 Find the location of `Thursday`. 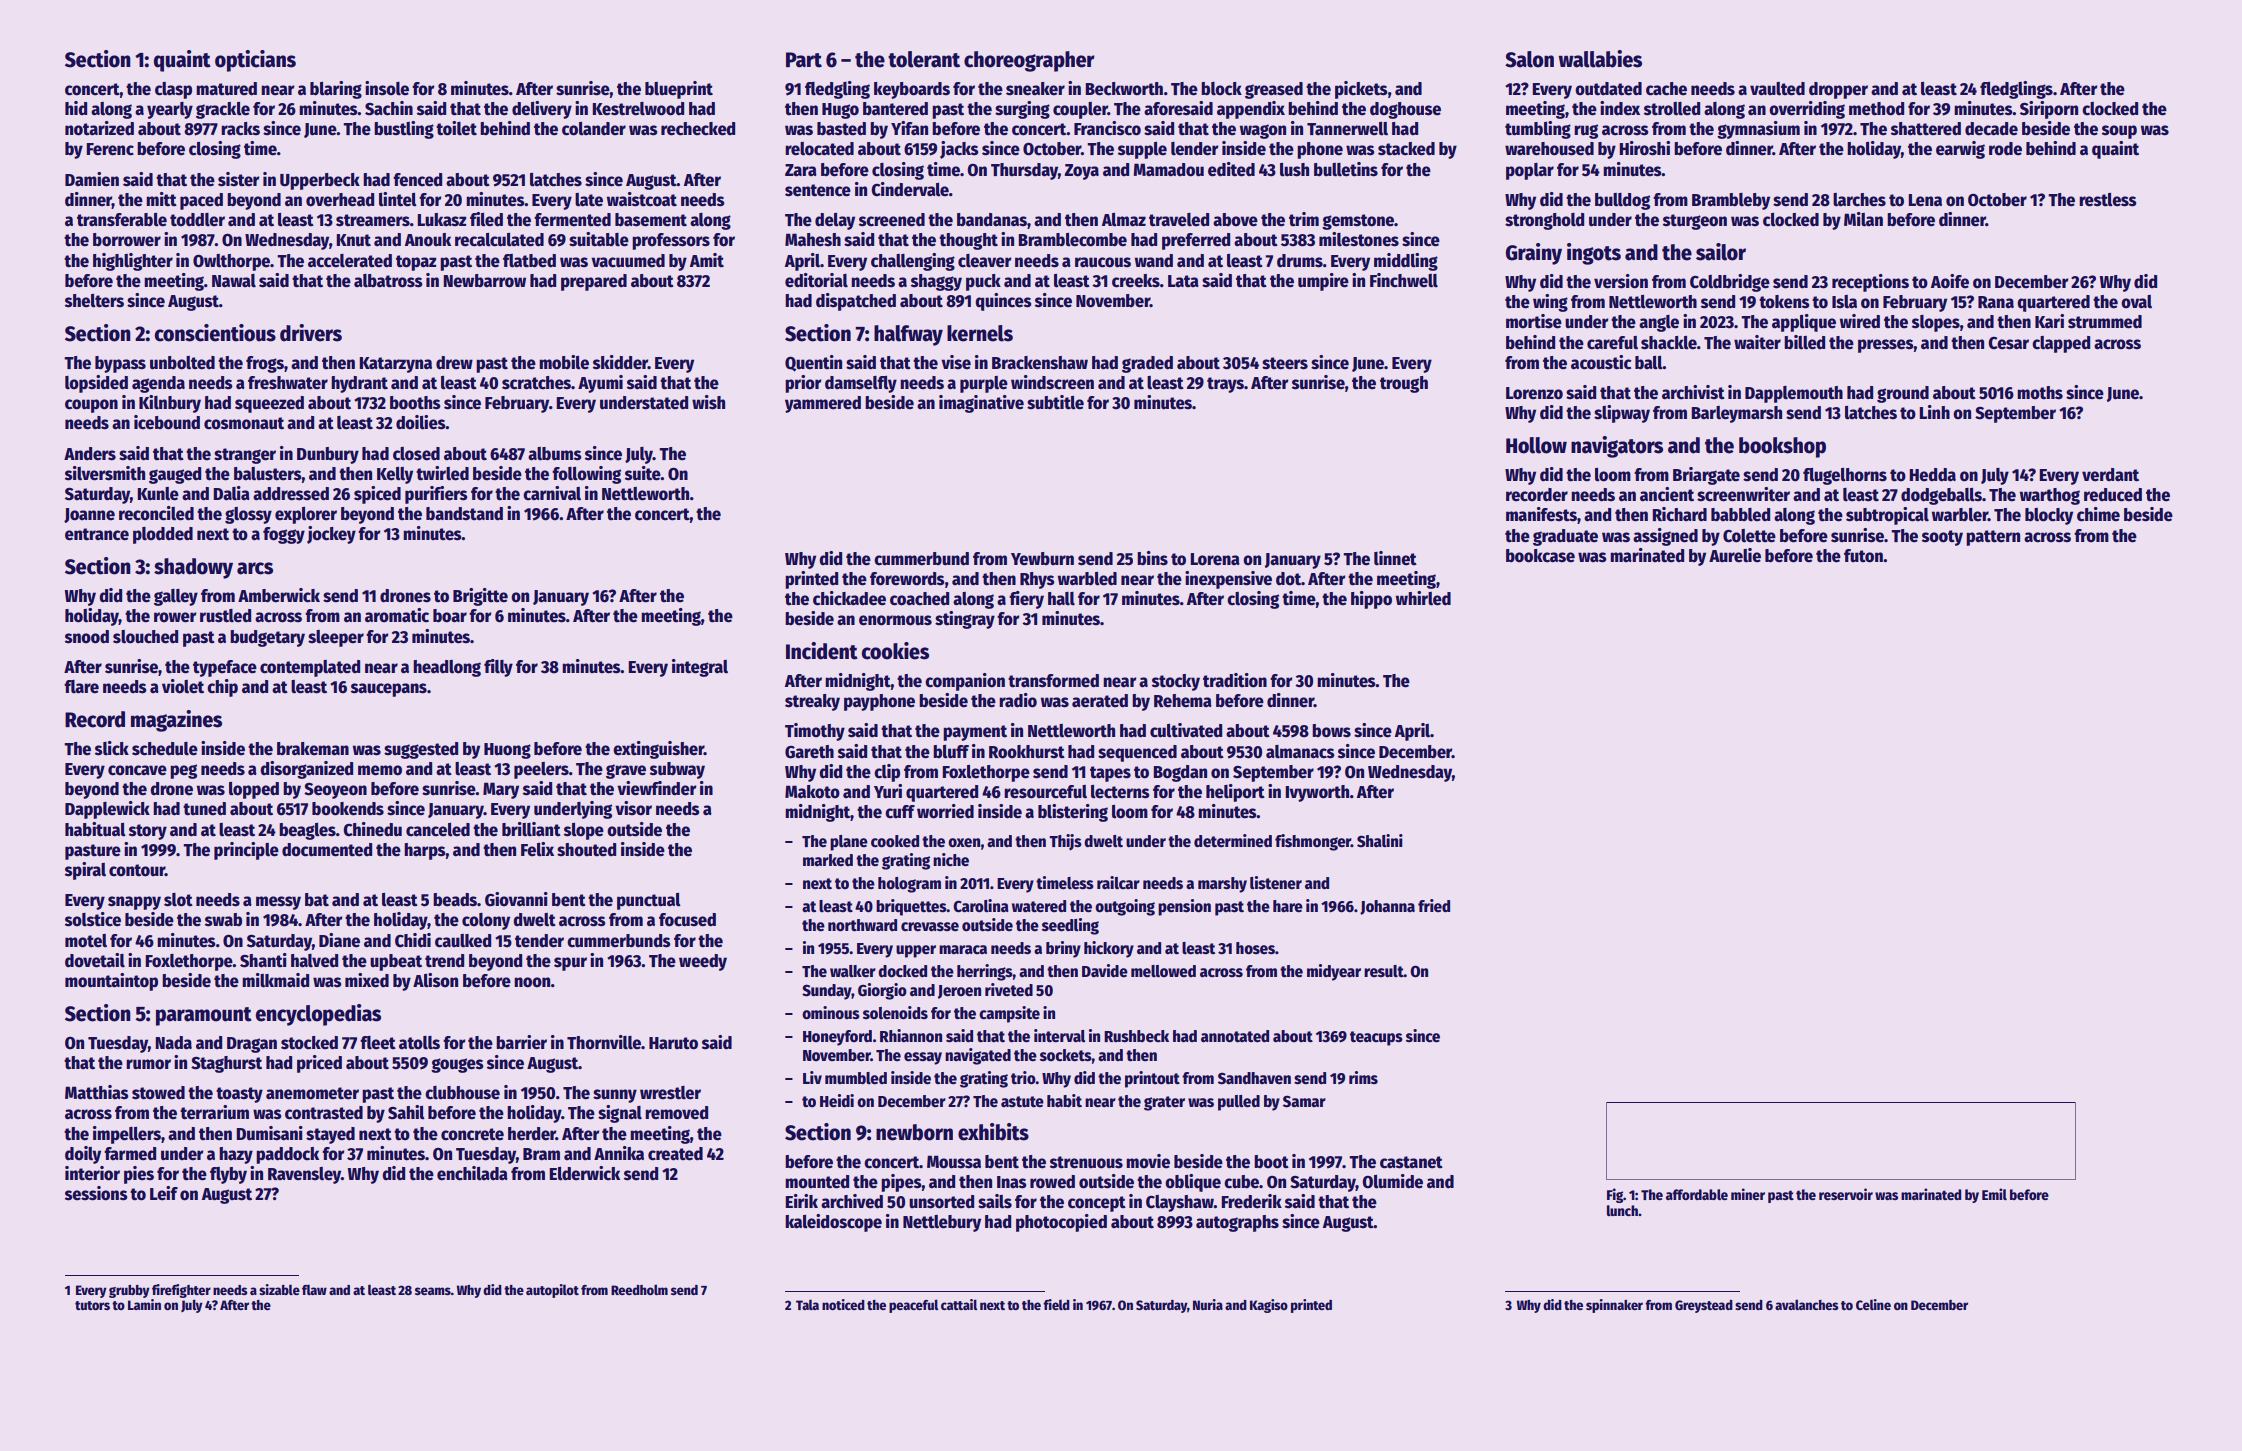

Thursday is located at coordinates (1024, 171).
